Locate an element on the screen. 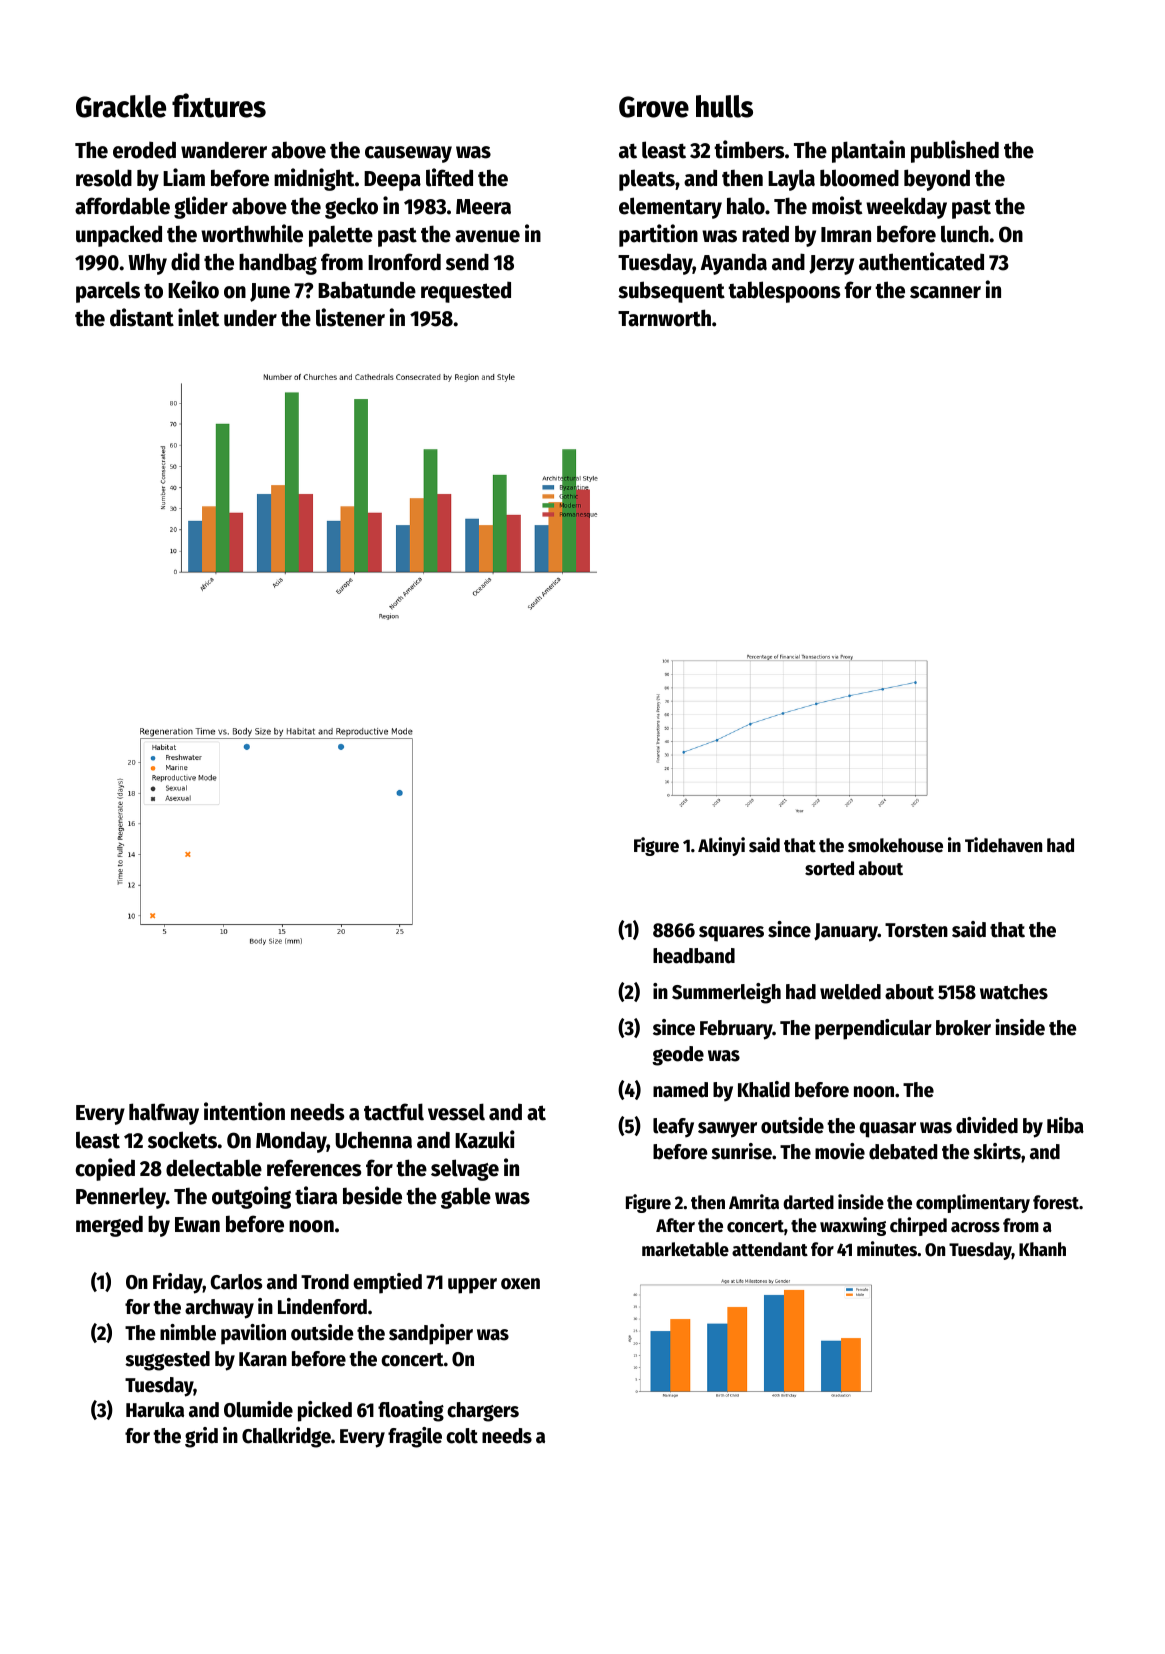  Grove is located at coordinates (654, 107).
